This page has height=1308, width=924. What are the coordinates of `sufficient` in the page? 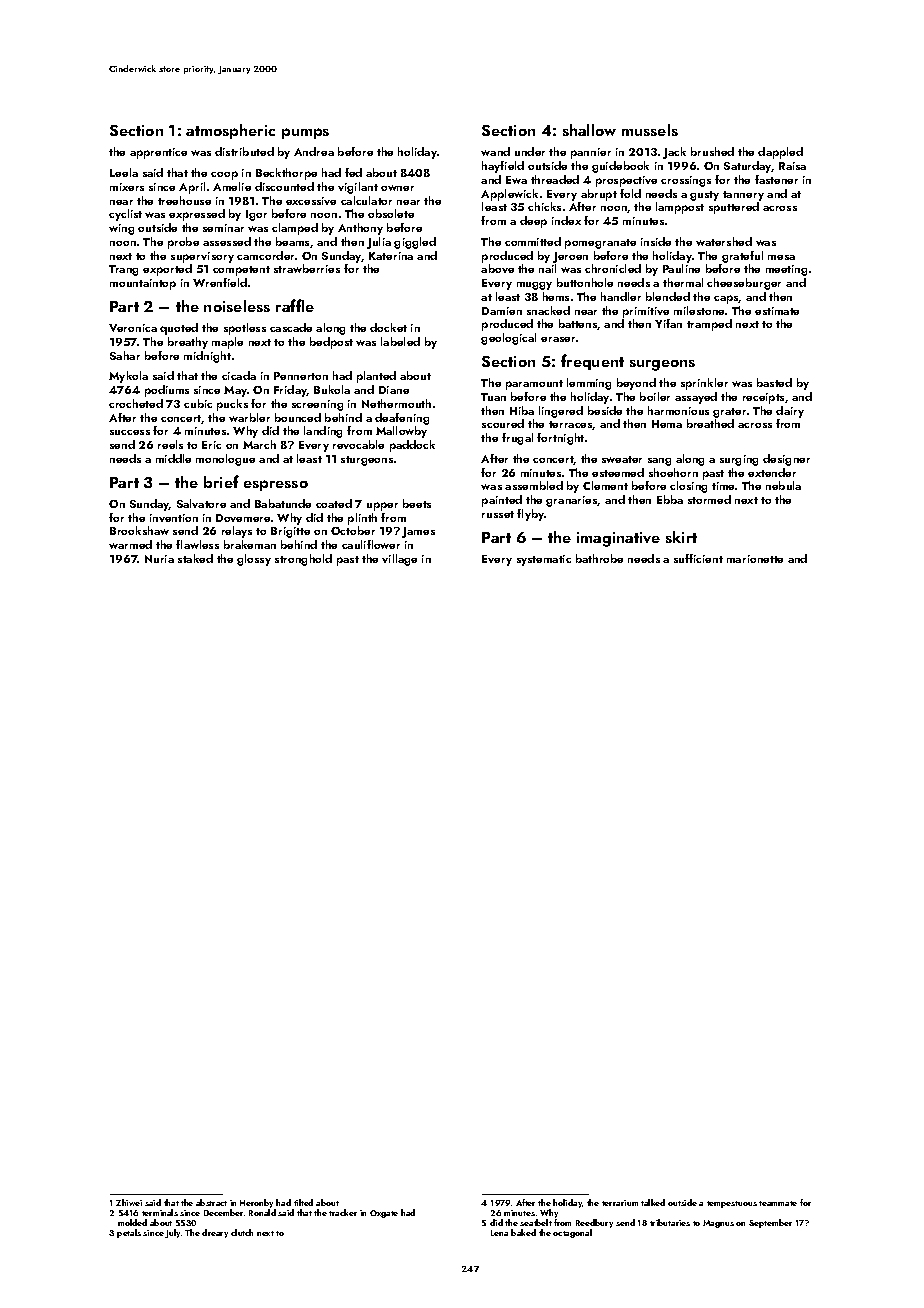 It's located at (698, 558).
